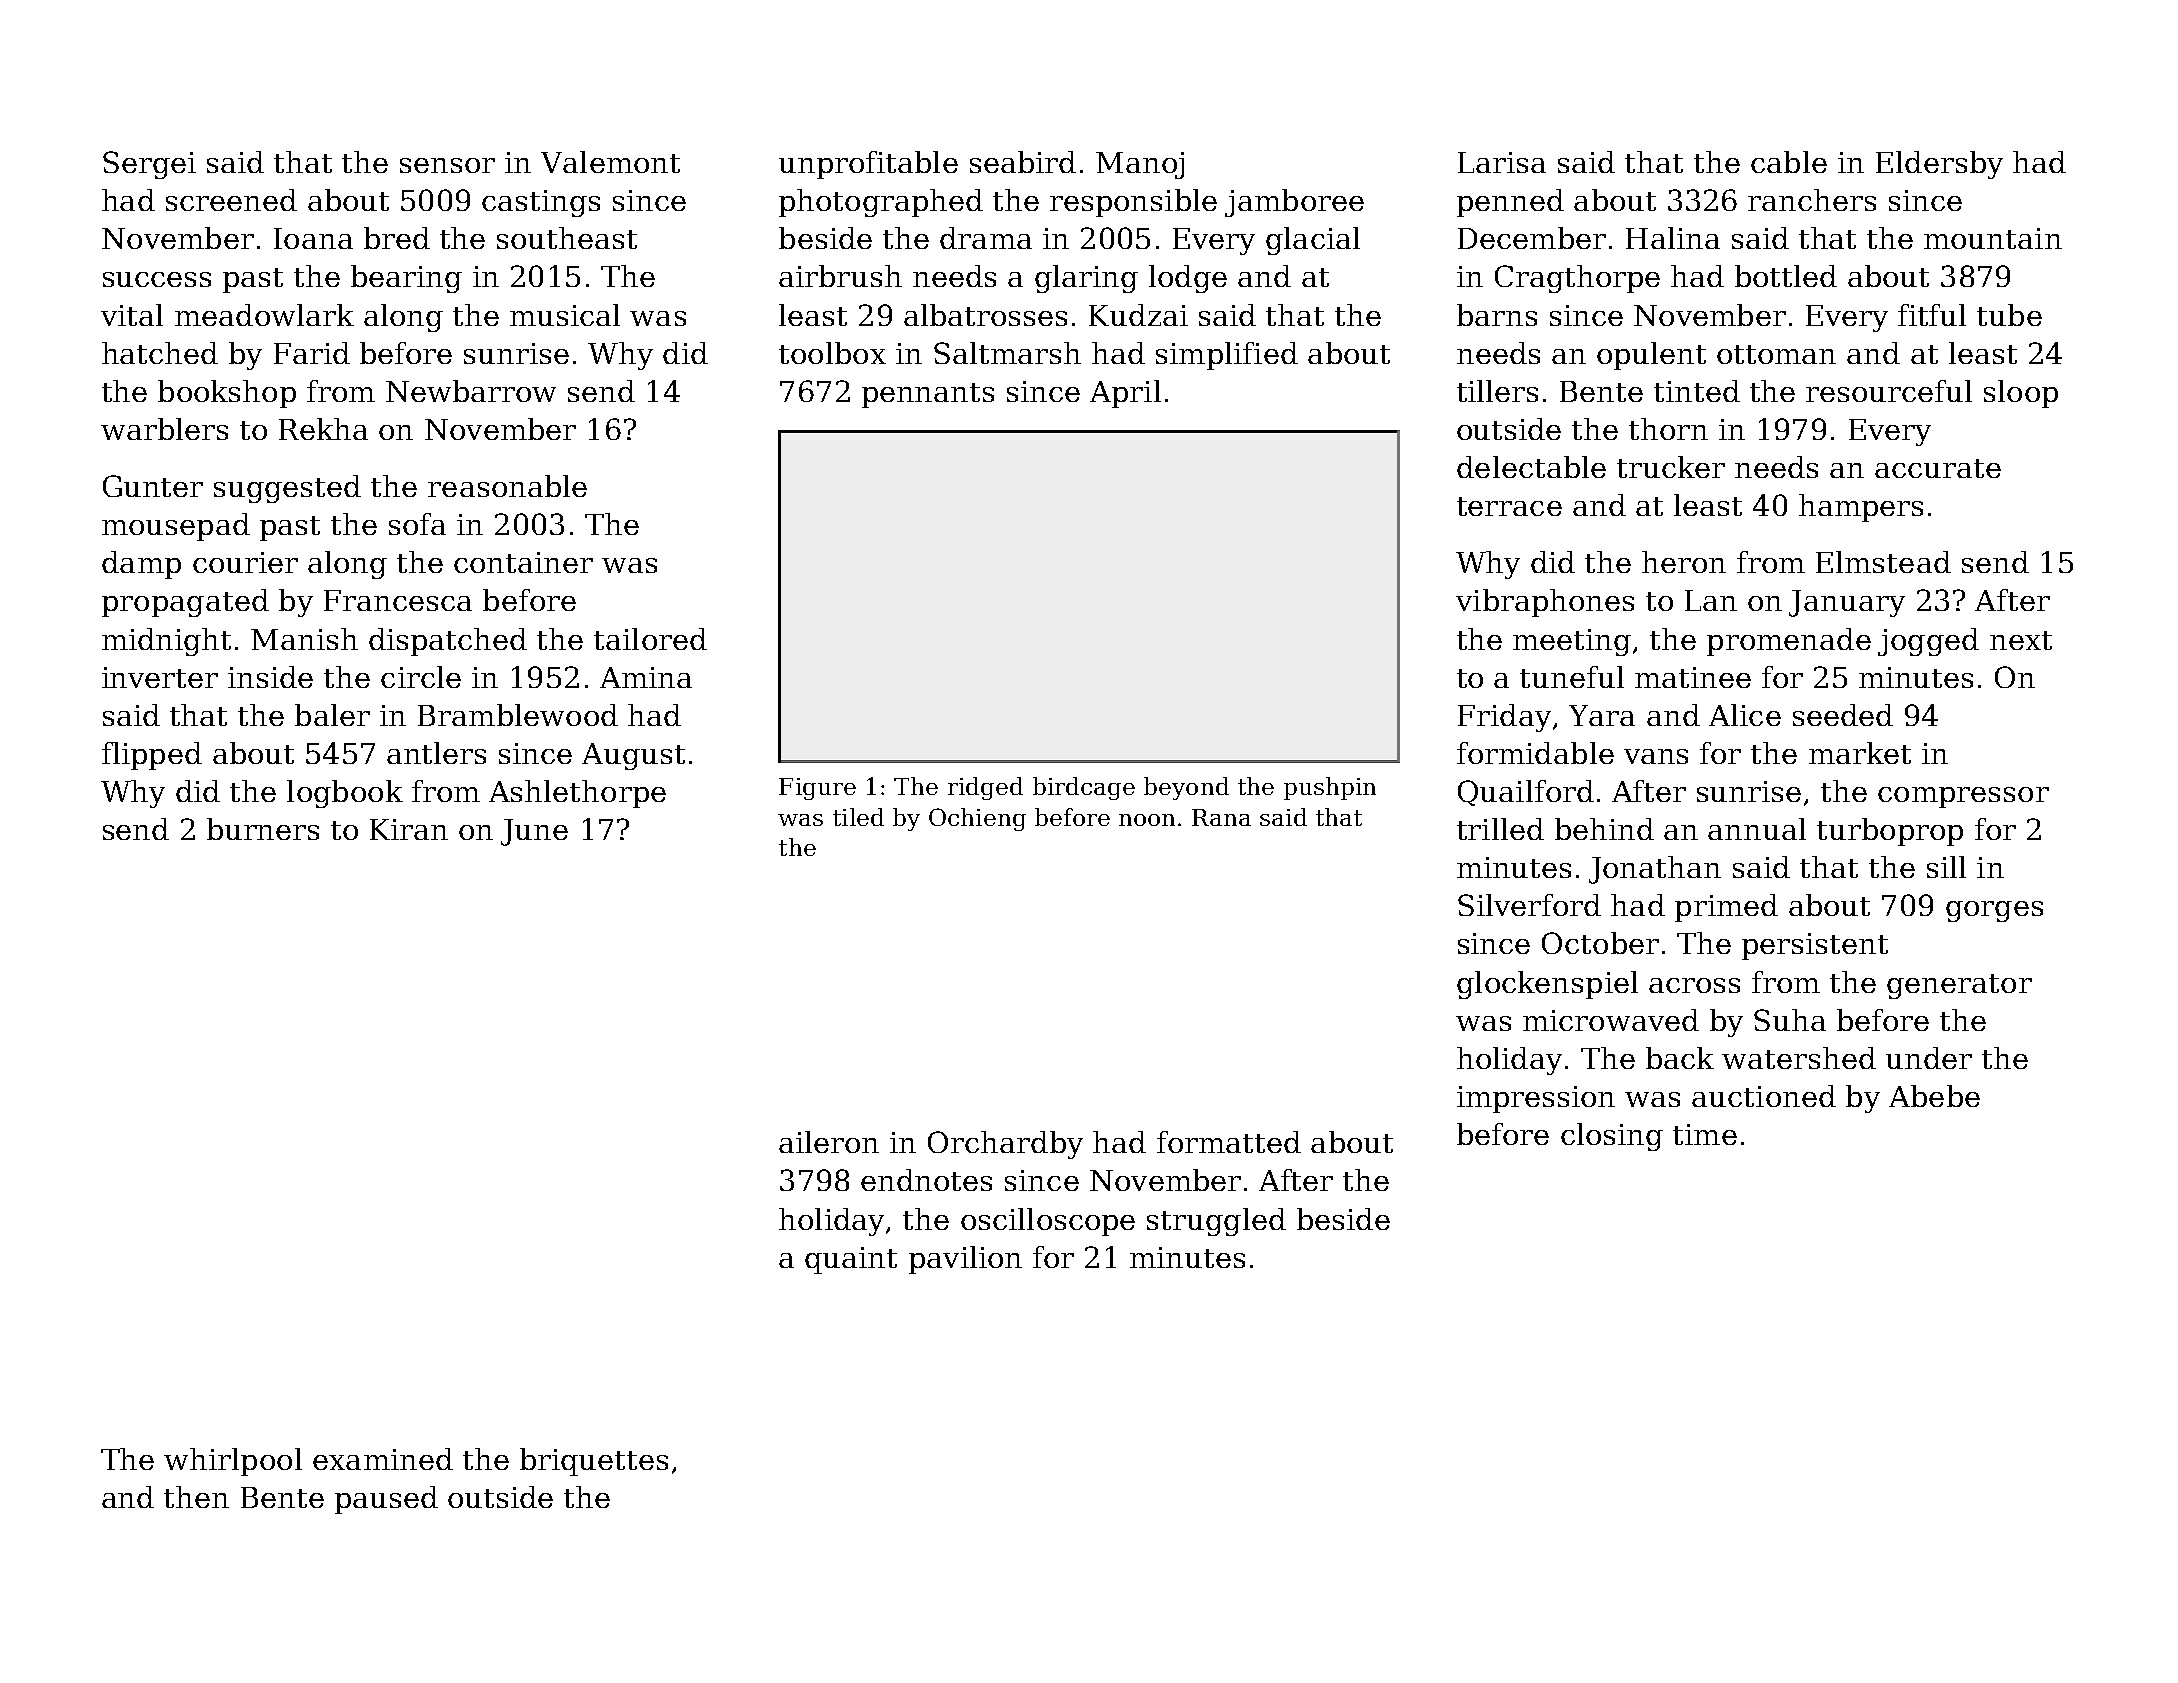 The width and height of the screenshot is (2178, 1683). Describe the element at coordinates (245, 562) in the screenshot. I see `courier` at that location.
